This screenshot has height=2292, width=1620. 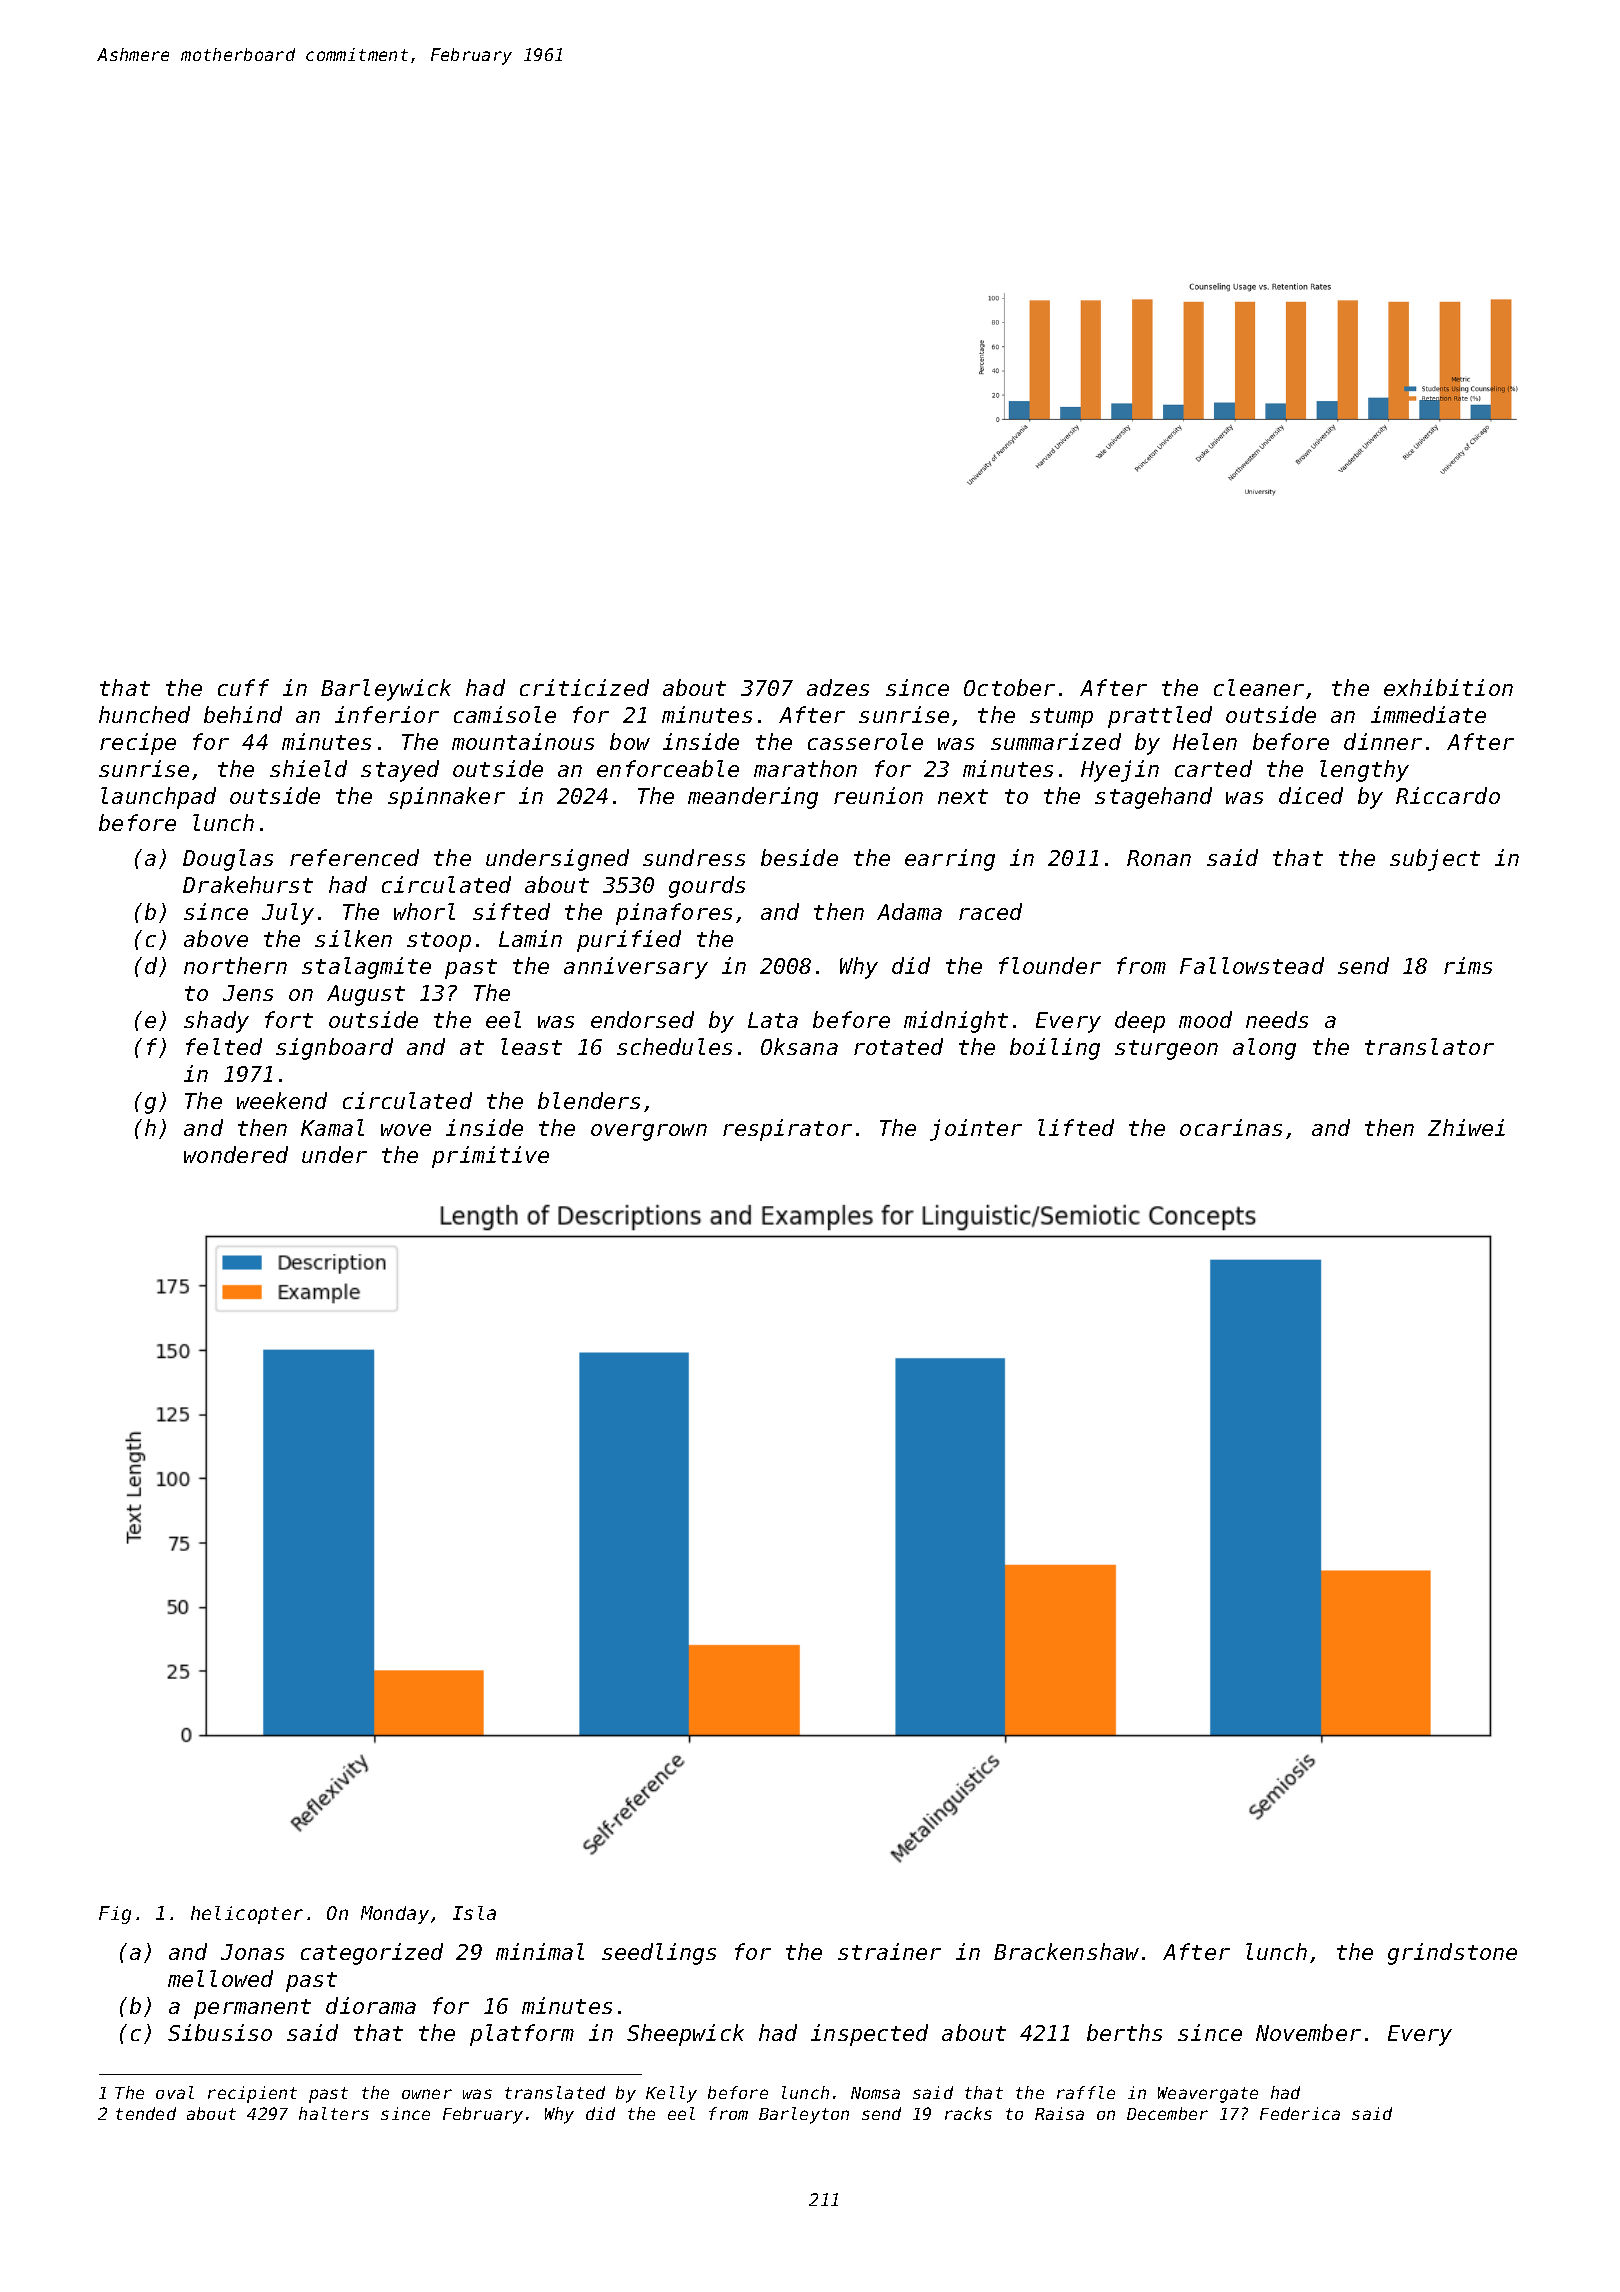 What do you see at coordinates (668, 768) in the screenshot?
I see `enforceable` at bounding box center [668, 768].
